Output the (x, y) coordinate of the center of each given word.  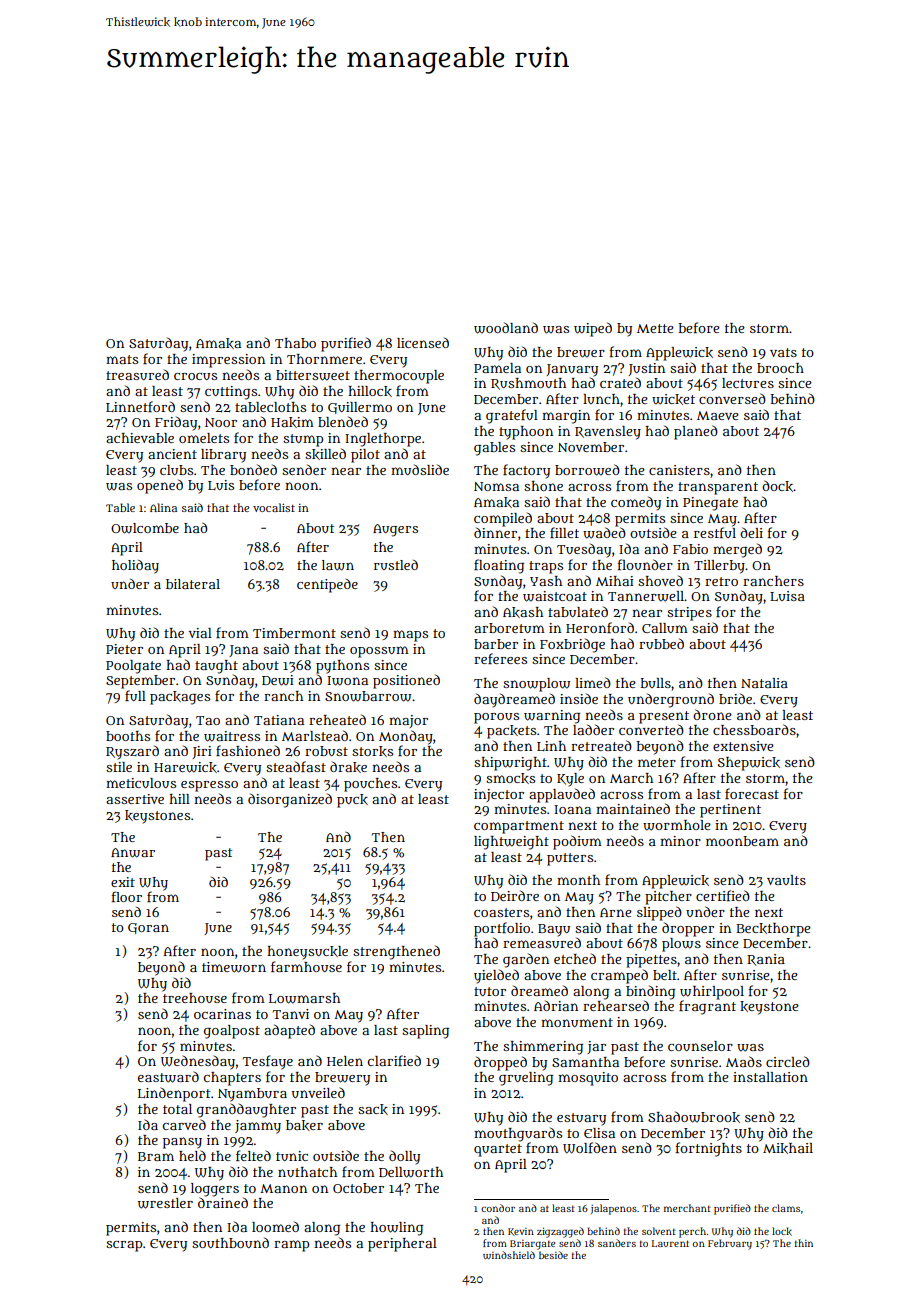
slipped (659, 913)
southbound (230, 1242)
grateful (512, 416)
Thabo (295, 343)
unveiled (318, 1092)
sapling (425, 1032)
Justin (646, 369)
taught (216, 667)
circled (788, 1061)
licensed (423, 342)
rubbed (661, 643)
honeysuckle (307, 953)
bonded (253, 469)
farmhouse (306, 966)
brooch (780, 368)
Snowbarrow (368, 696)
